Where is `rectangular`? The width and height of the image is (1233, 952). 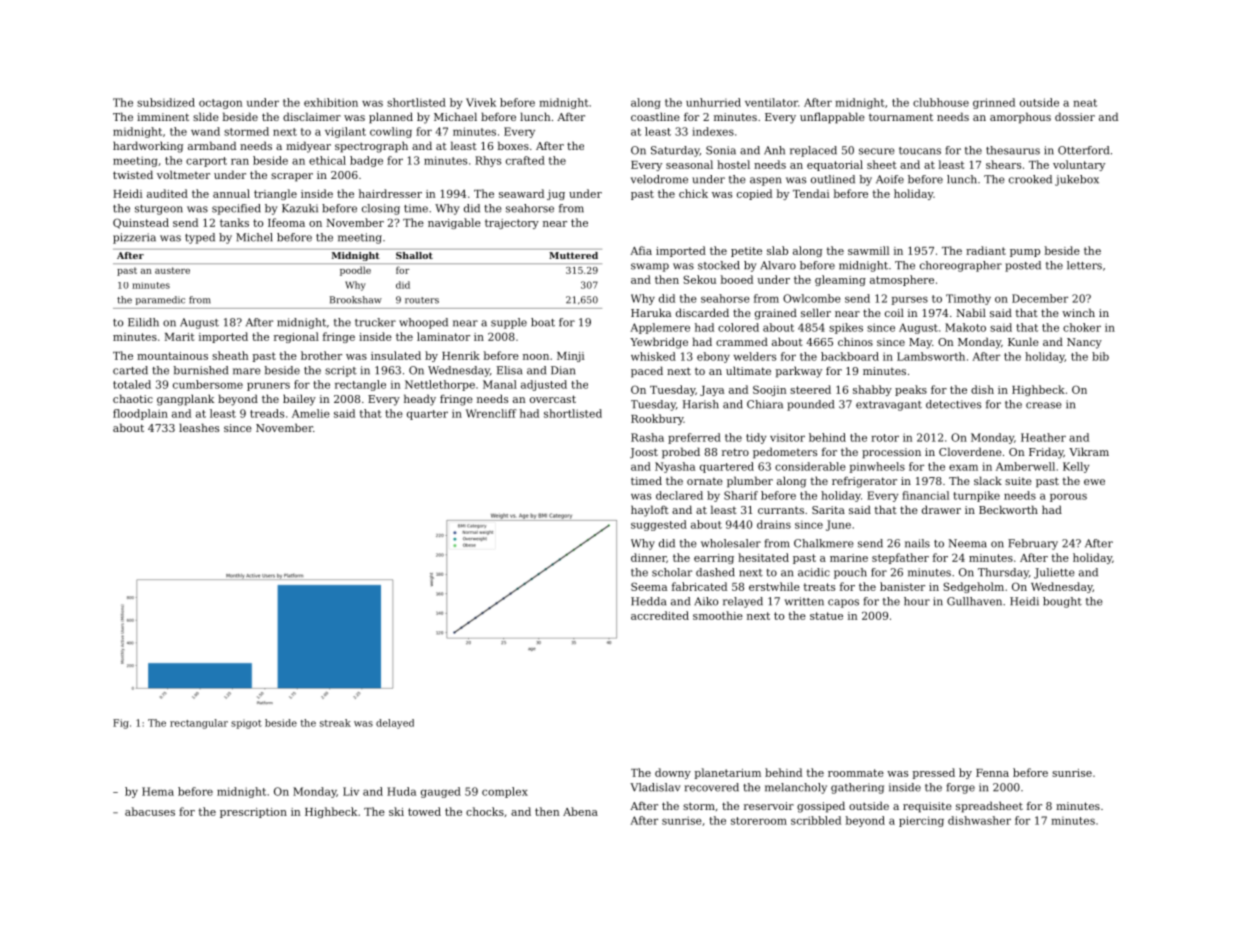 rectangular is located at coordinates (199, 724).
